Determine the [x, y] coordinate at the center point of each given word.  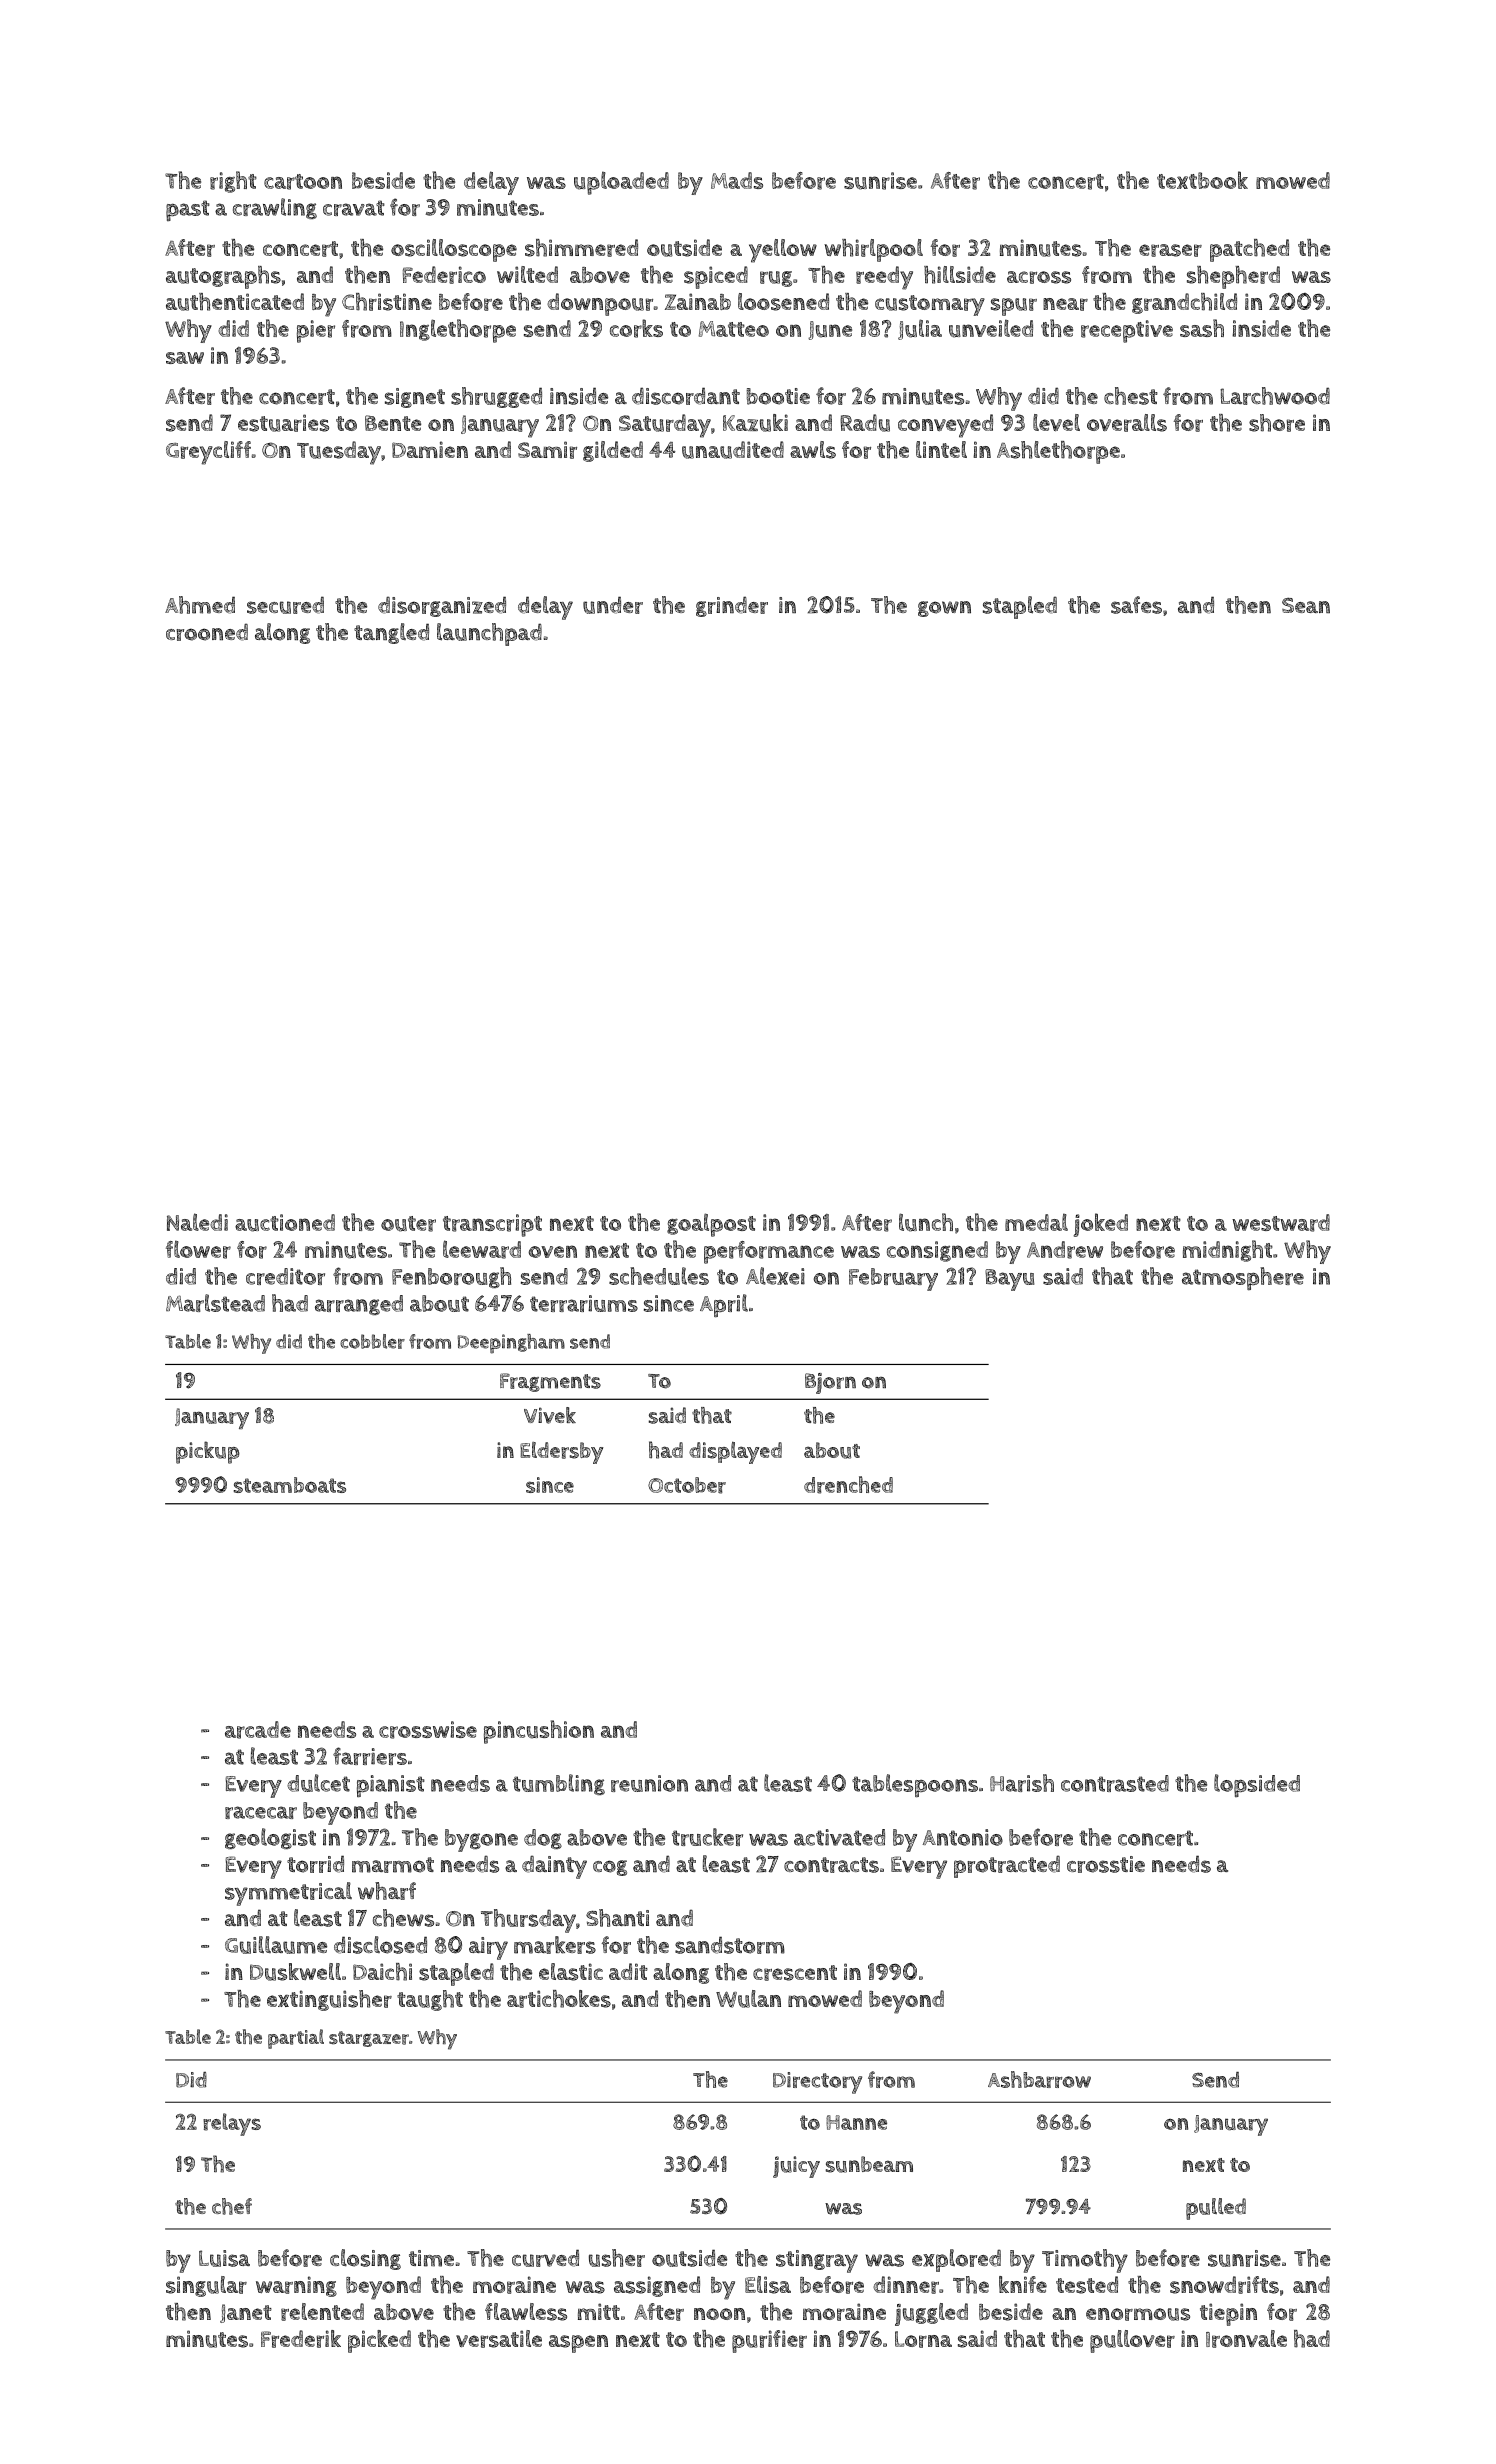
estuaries [283, 423]
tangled [391, 633]
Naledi [197, 1222]
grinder [732, 606]
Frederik [301, 2339]
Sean [1306, 605]
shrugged [496, 397]
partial [296, 2039]
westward [1281, 1223]
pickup [208, 1452]
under [613, 605]
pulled [1216, 2209]
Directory [817, 2083]
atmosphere [1243, 1278]
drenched [848, 1485]
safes [1136, 605]
